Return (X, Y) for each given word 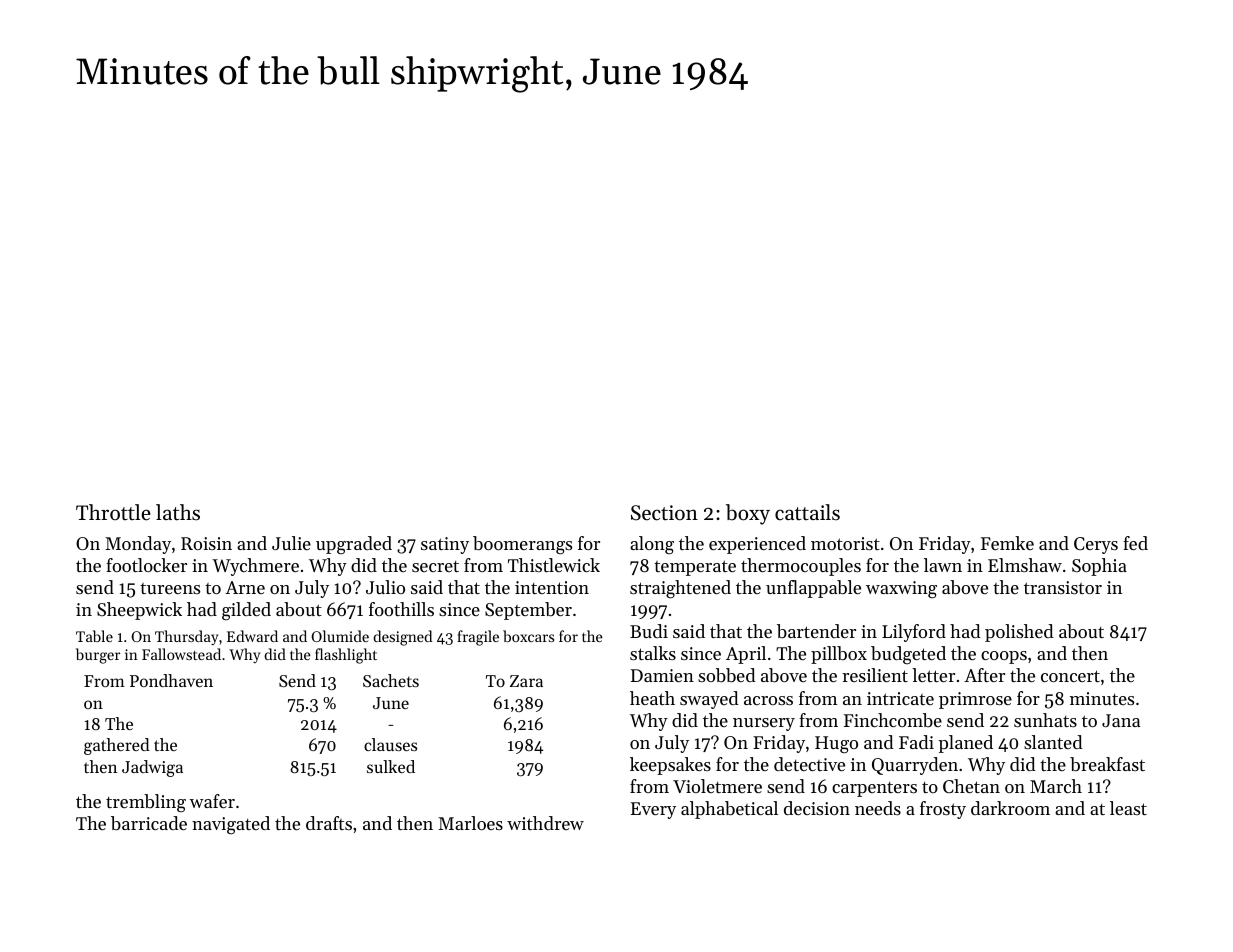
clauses (390, 744)
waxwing (901, 590)
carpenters (874, 789)
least (1128, 808)
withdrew (545, 823)
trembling (146, 803)
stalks (653, 653)
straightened (680, 589)
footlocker (146, 565)
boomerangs (522, 545)
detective (809, 764)
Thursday (186, 637)
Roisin (206, 543)
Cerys (1096, 545)
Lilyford (914, 633)
